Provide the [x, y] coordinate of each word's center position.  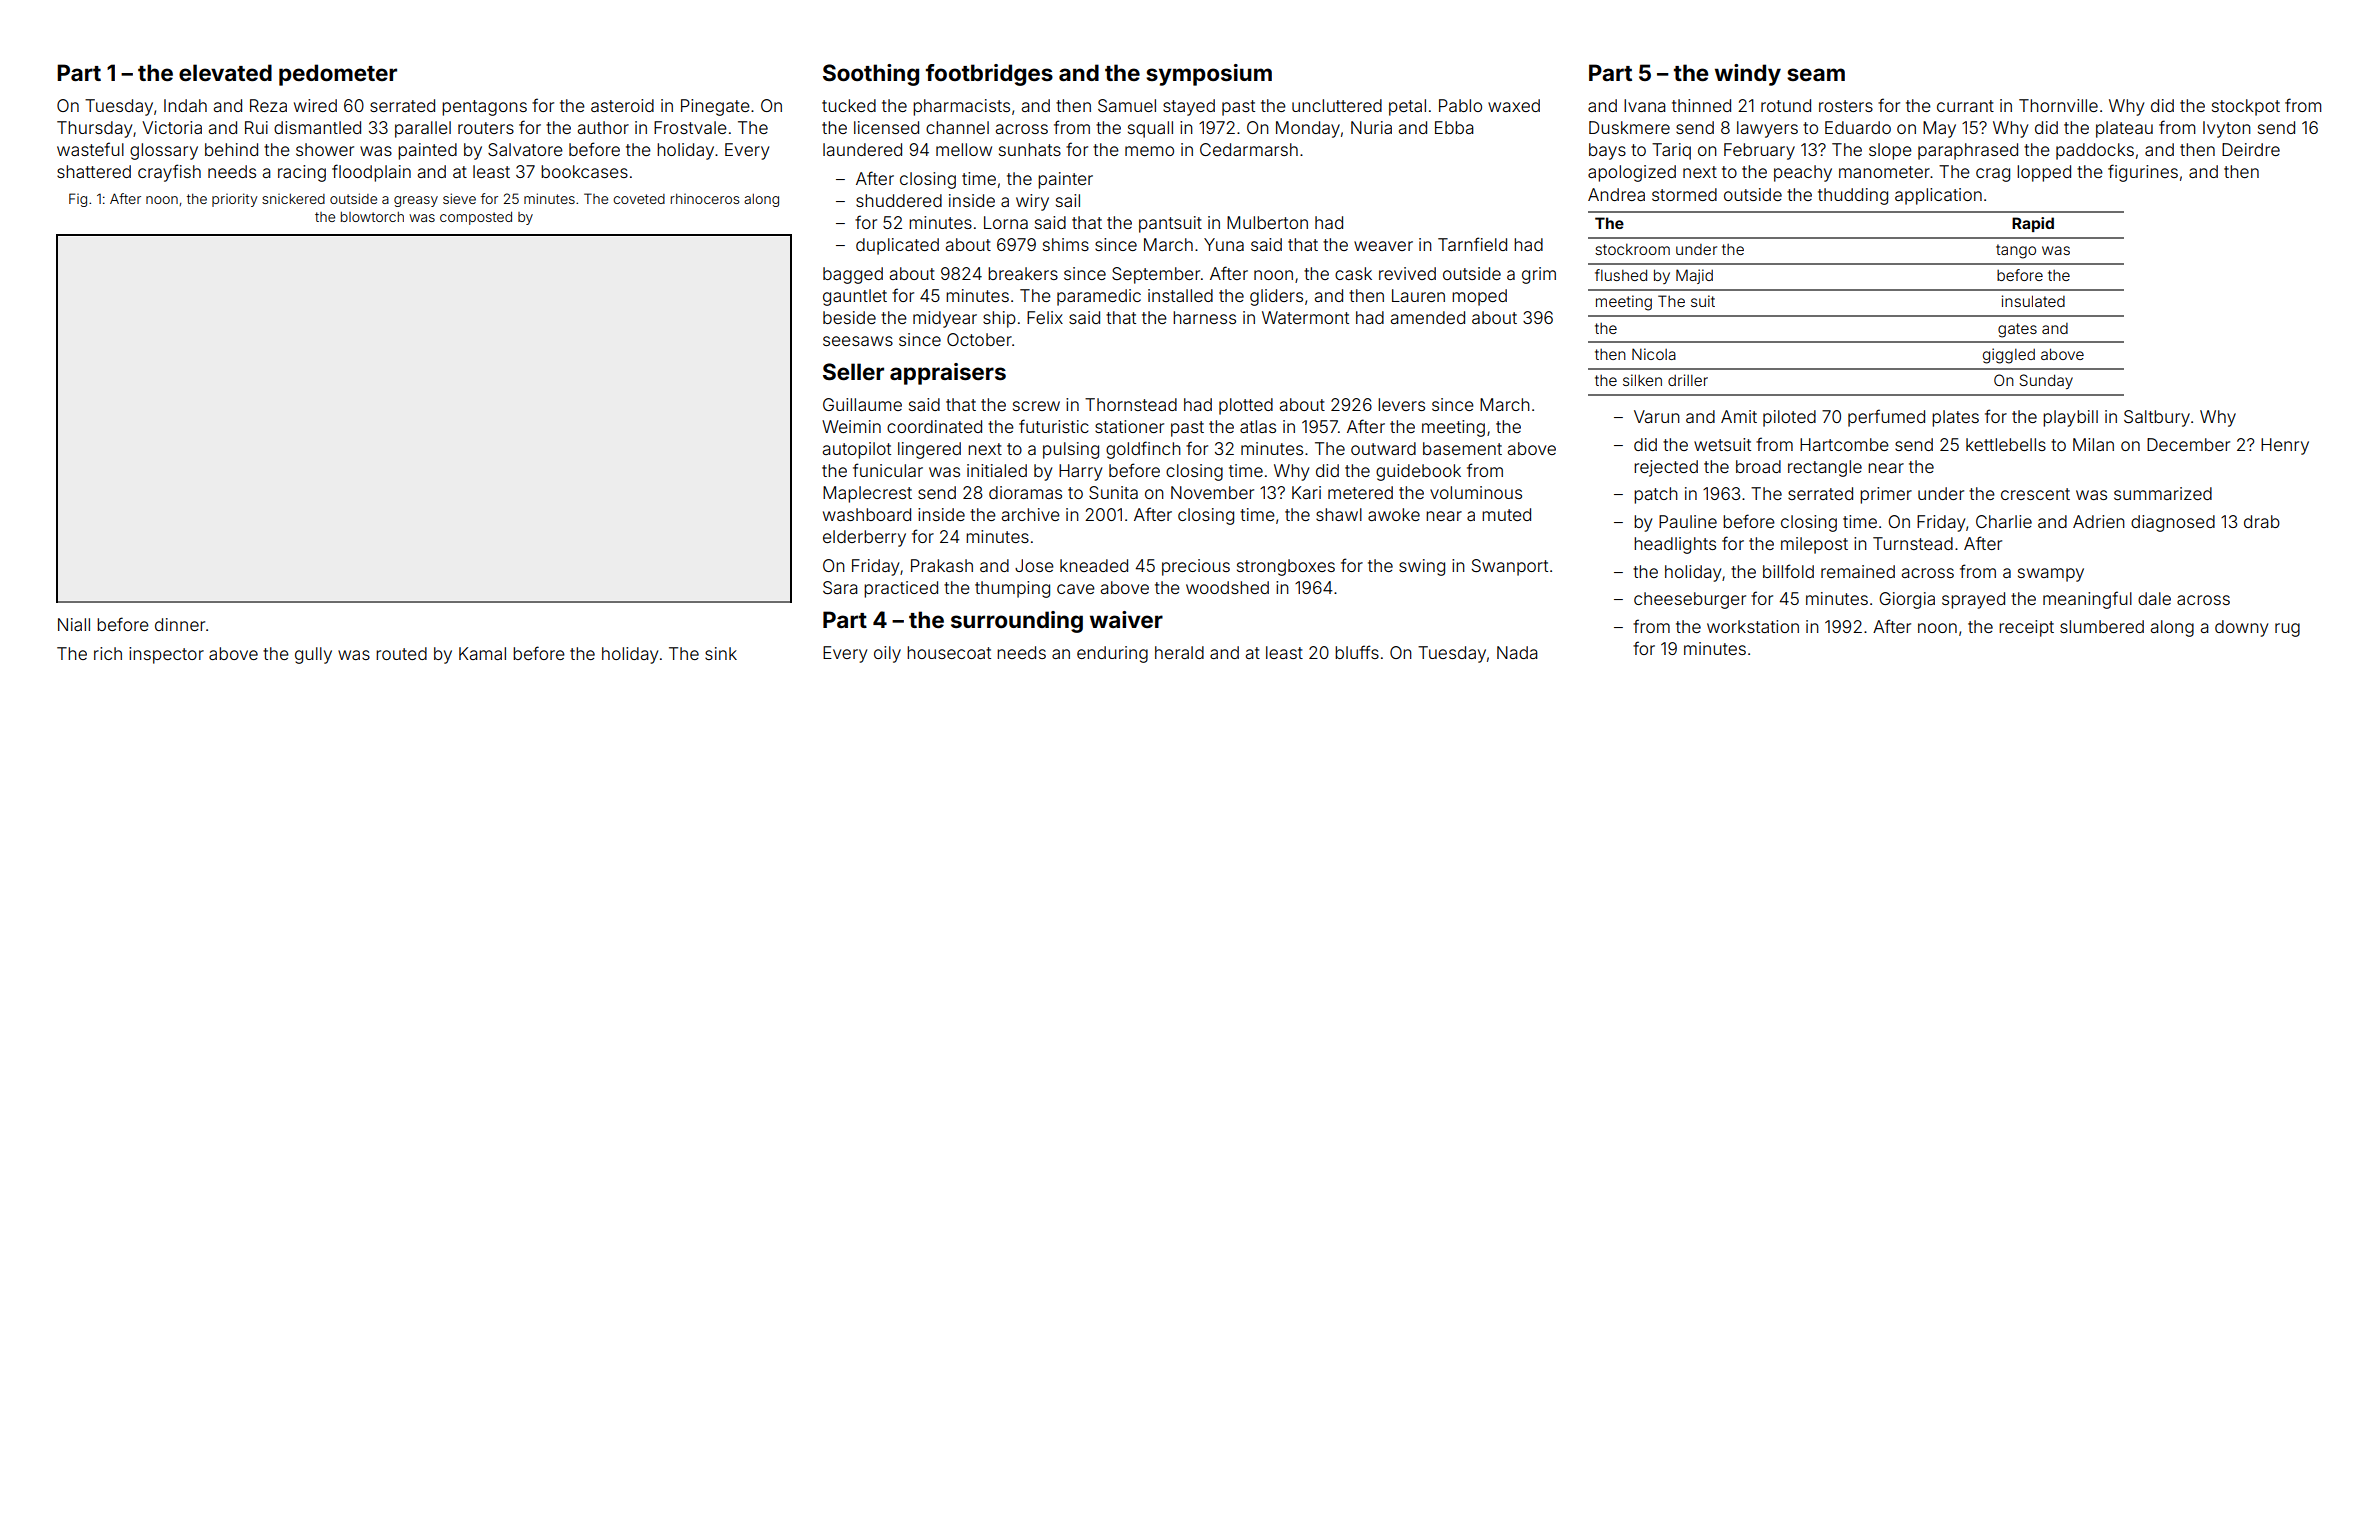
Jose [1034, 565]
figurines [2143, 173]
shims [1066, 244]
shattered [94, 171]
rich [108, 653]
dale [2154, 598]
